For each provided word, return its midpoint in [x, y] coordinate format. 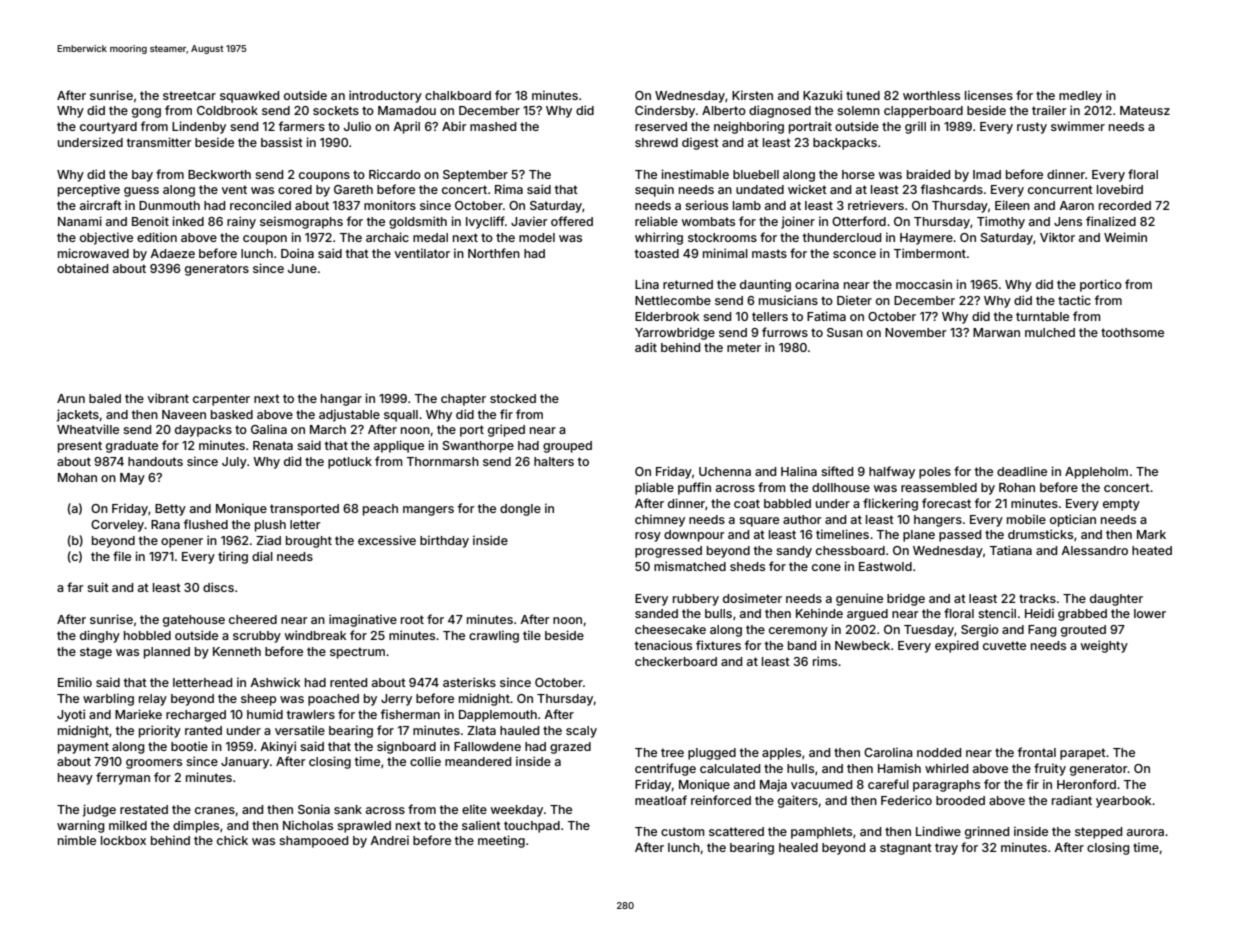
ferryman [123, 778]
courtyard [108, 128]
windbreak [315, 635]
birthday [444, 541]
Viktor [1057, 237]
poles [935, 473]
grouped [567, 447]
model [537, 237]
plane [919, 536]
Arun [71, 398]
